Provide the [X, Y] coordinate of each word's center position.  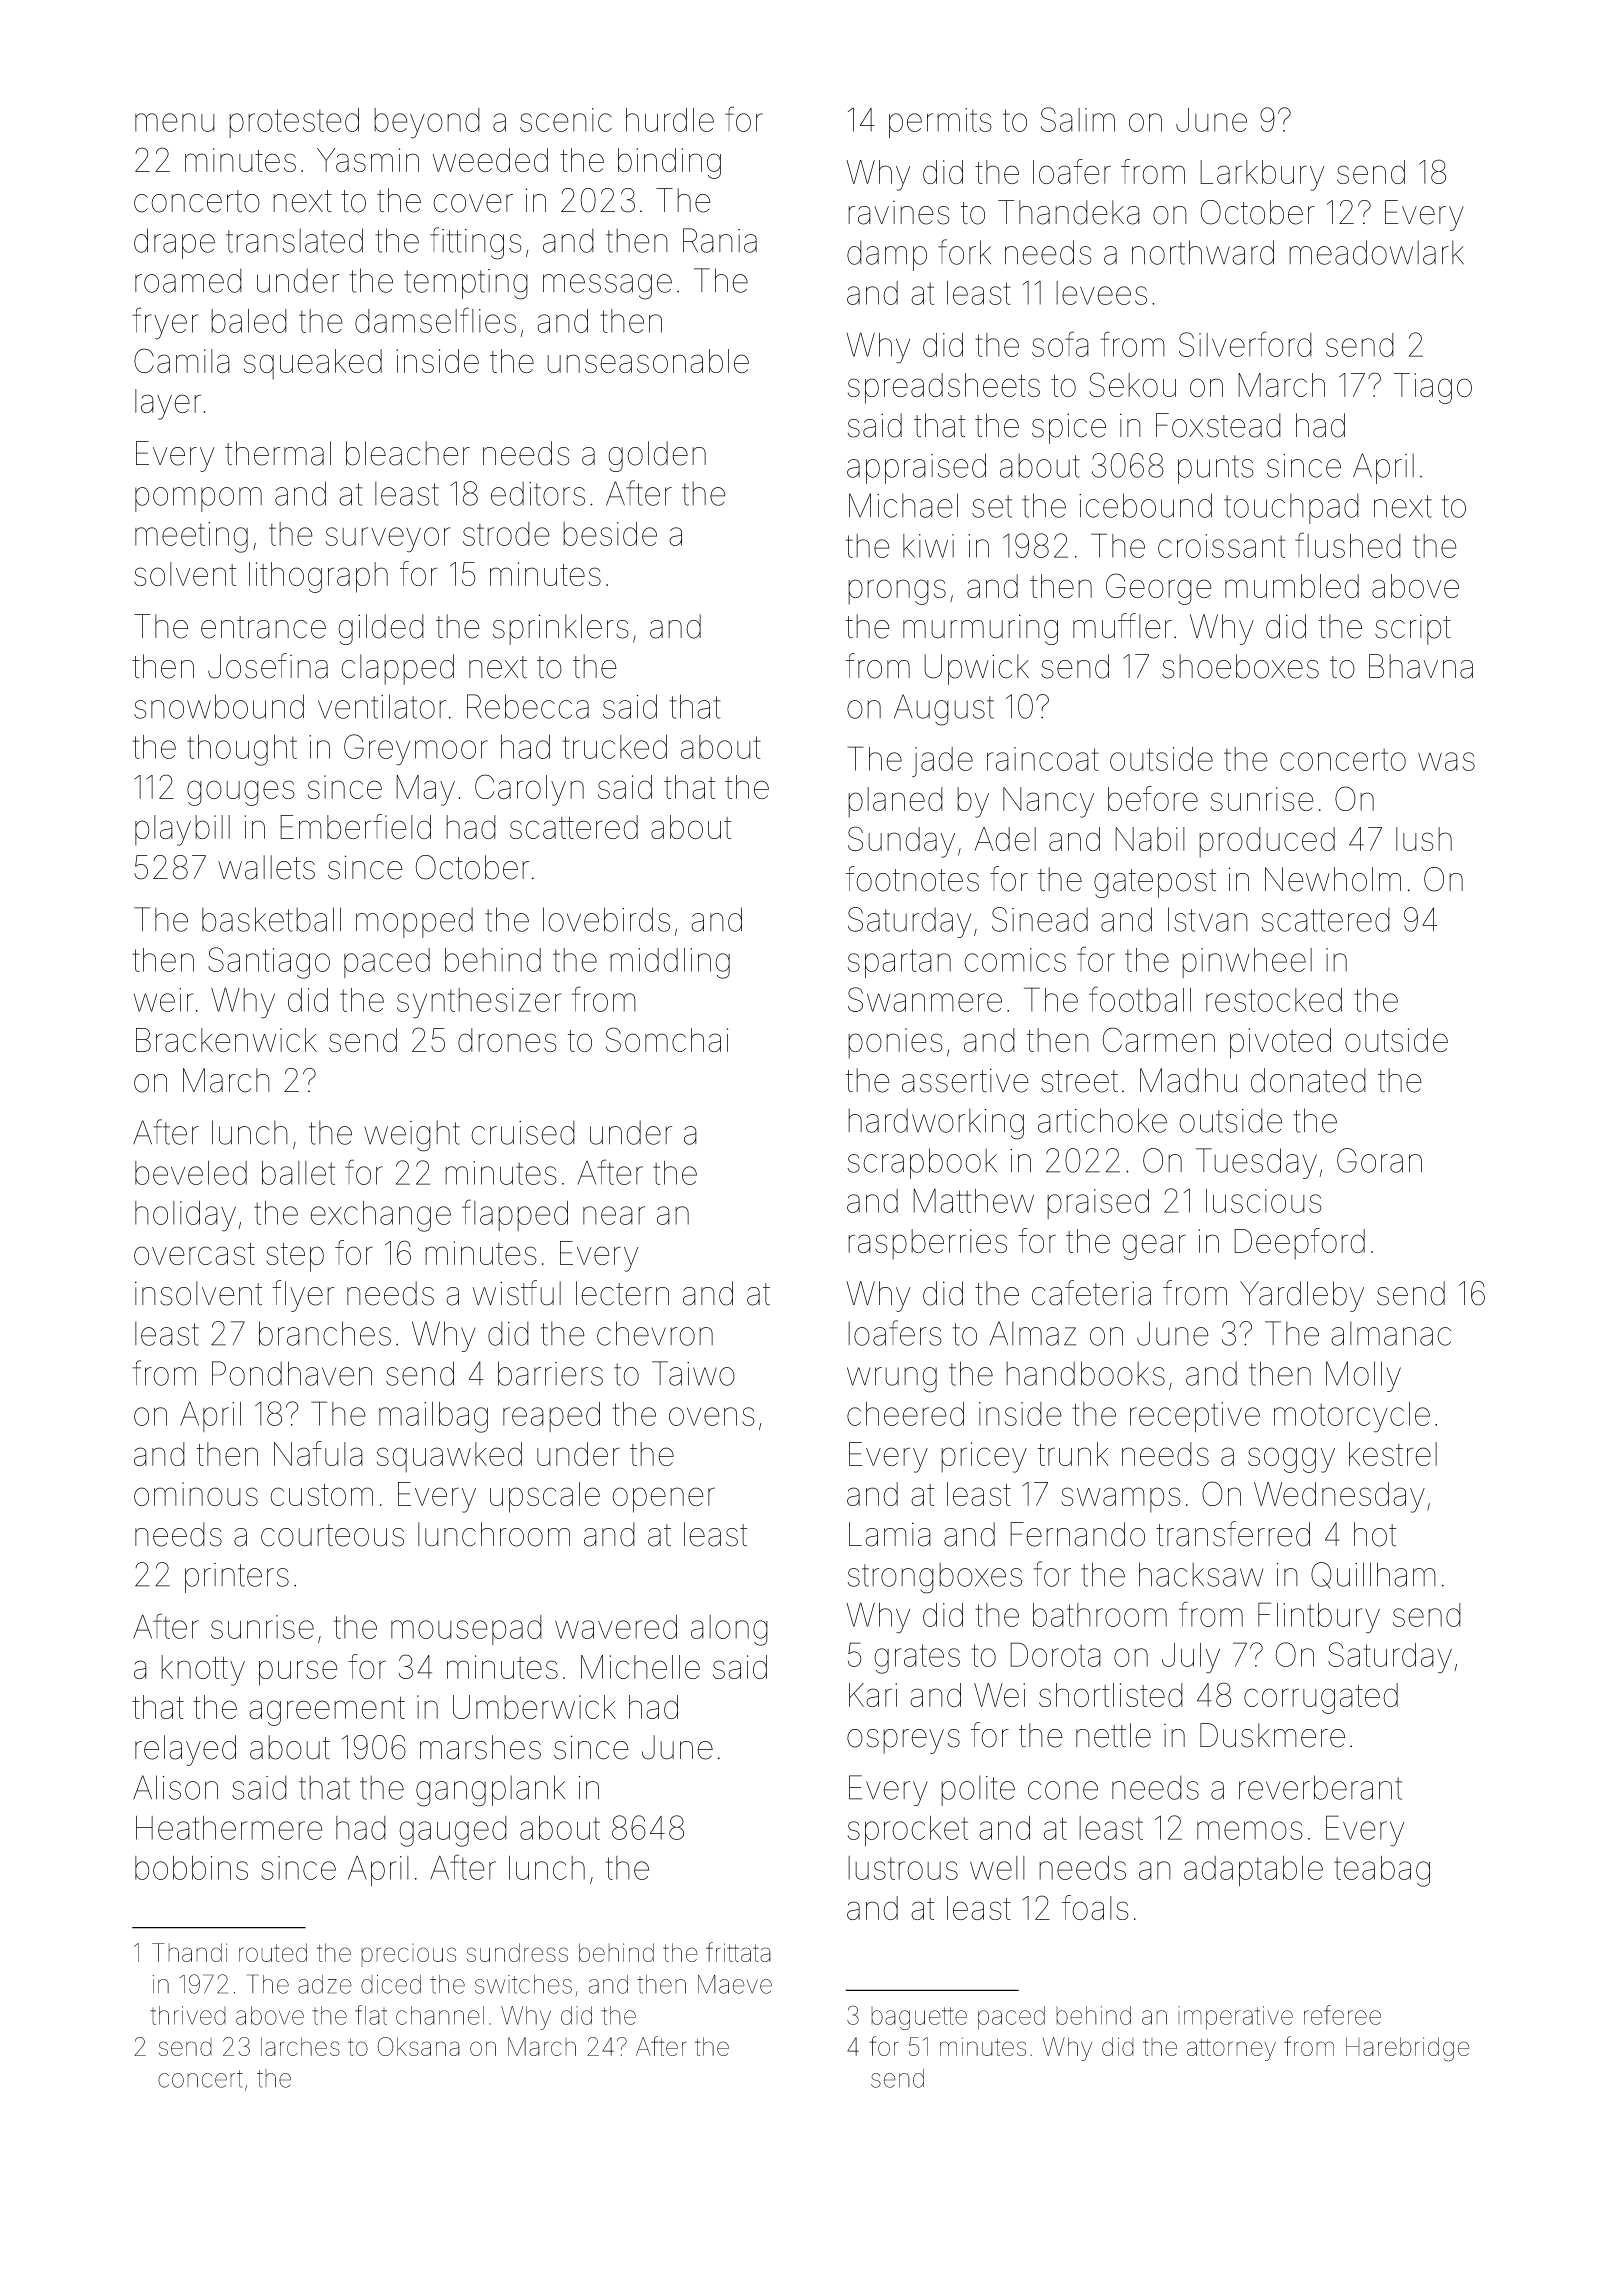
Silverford [1245, 344]
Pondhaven [292, 1373]
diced [391, 1984]
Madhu [1188, 1080]
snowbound [219, 706]
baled [249, 321]
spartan [899, 963]
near [614, 1215]
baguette [919, 2018]
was [1446, 761]
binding [669, 163]
